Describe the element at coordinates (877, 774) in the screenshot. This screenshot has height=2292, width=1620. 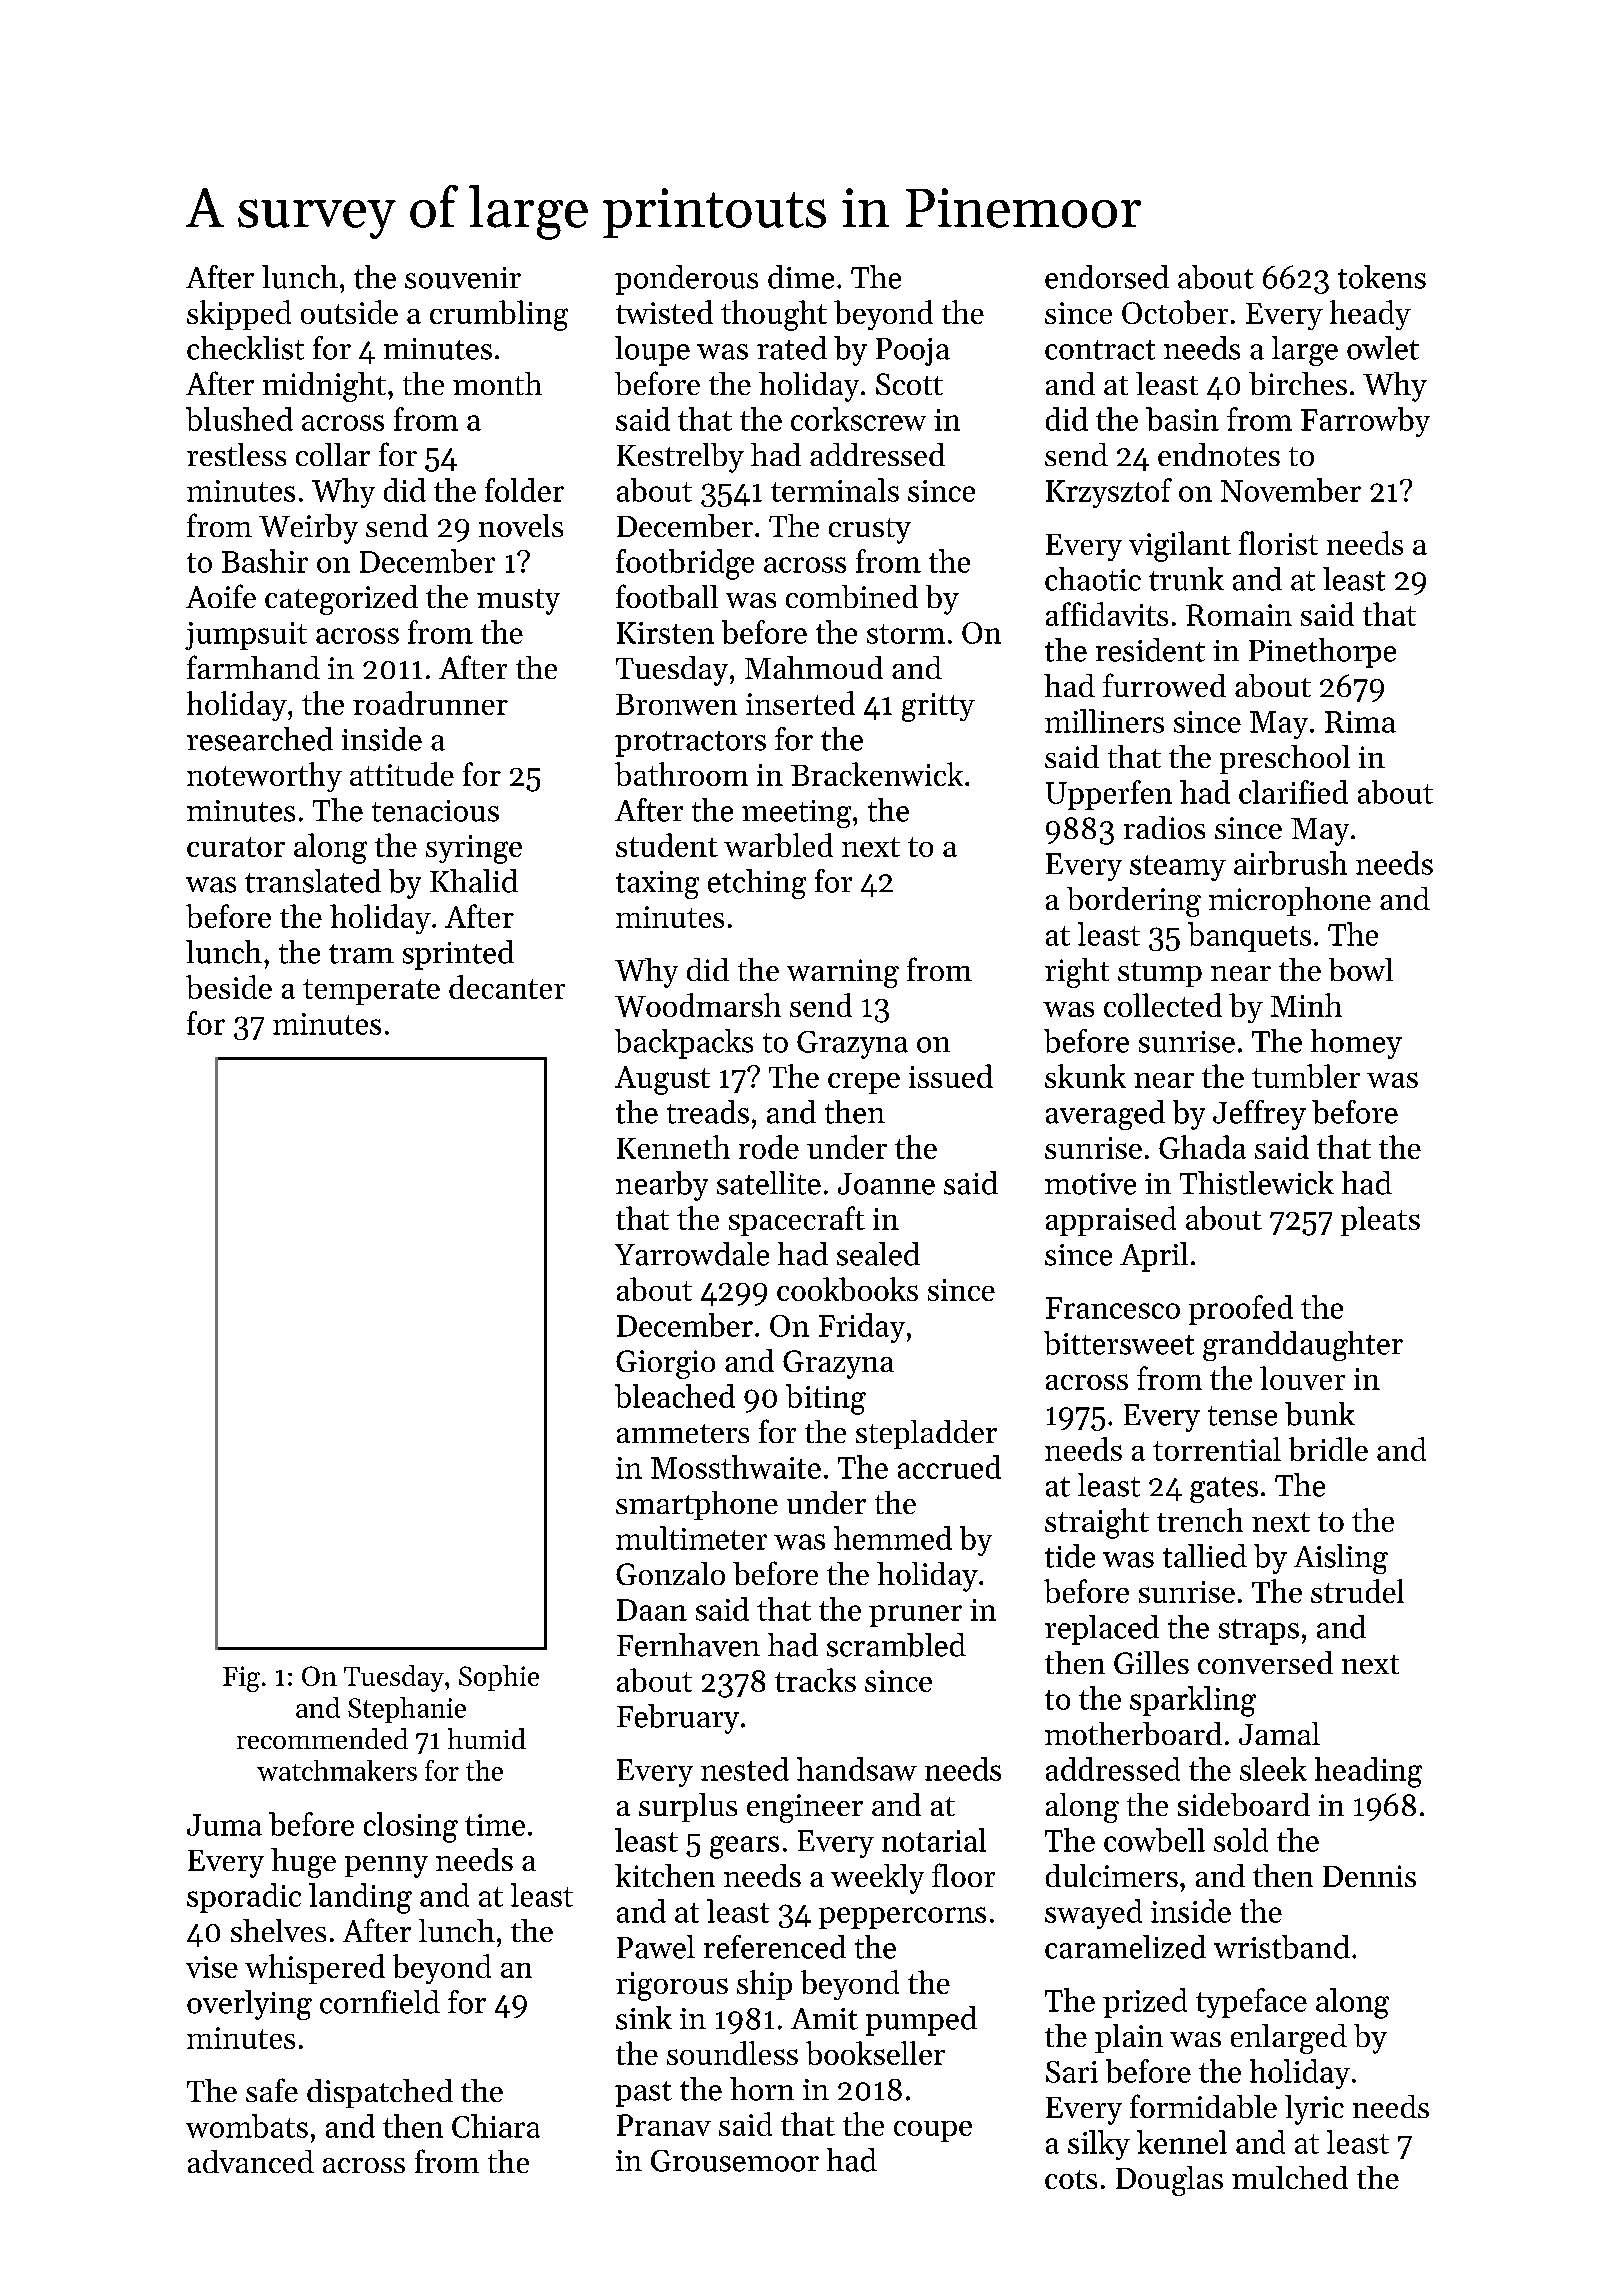
I see `Brackenwick` at that location.
